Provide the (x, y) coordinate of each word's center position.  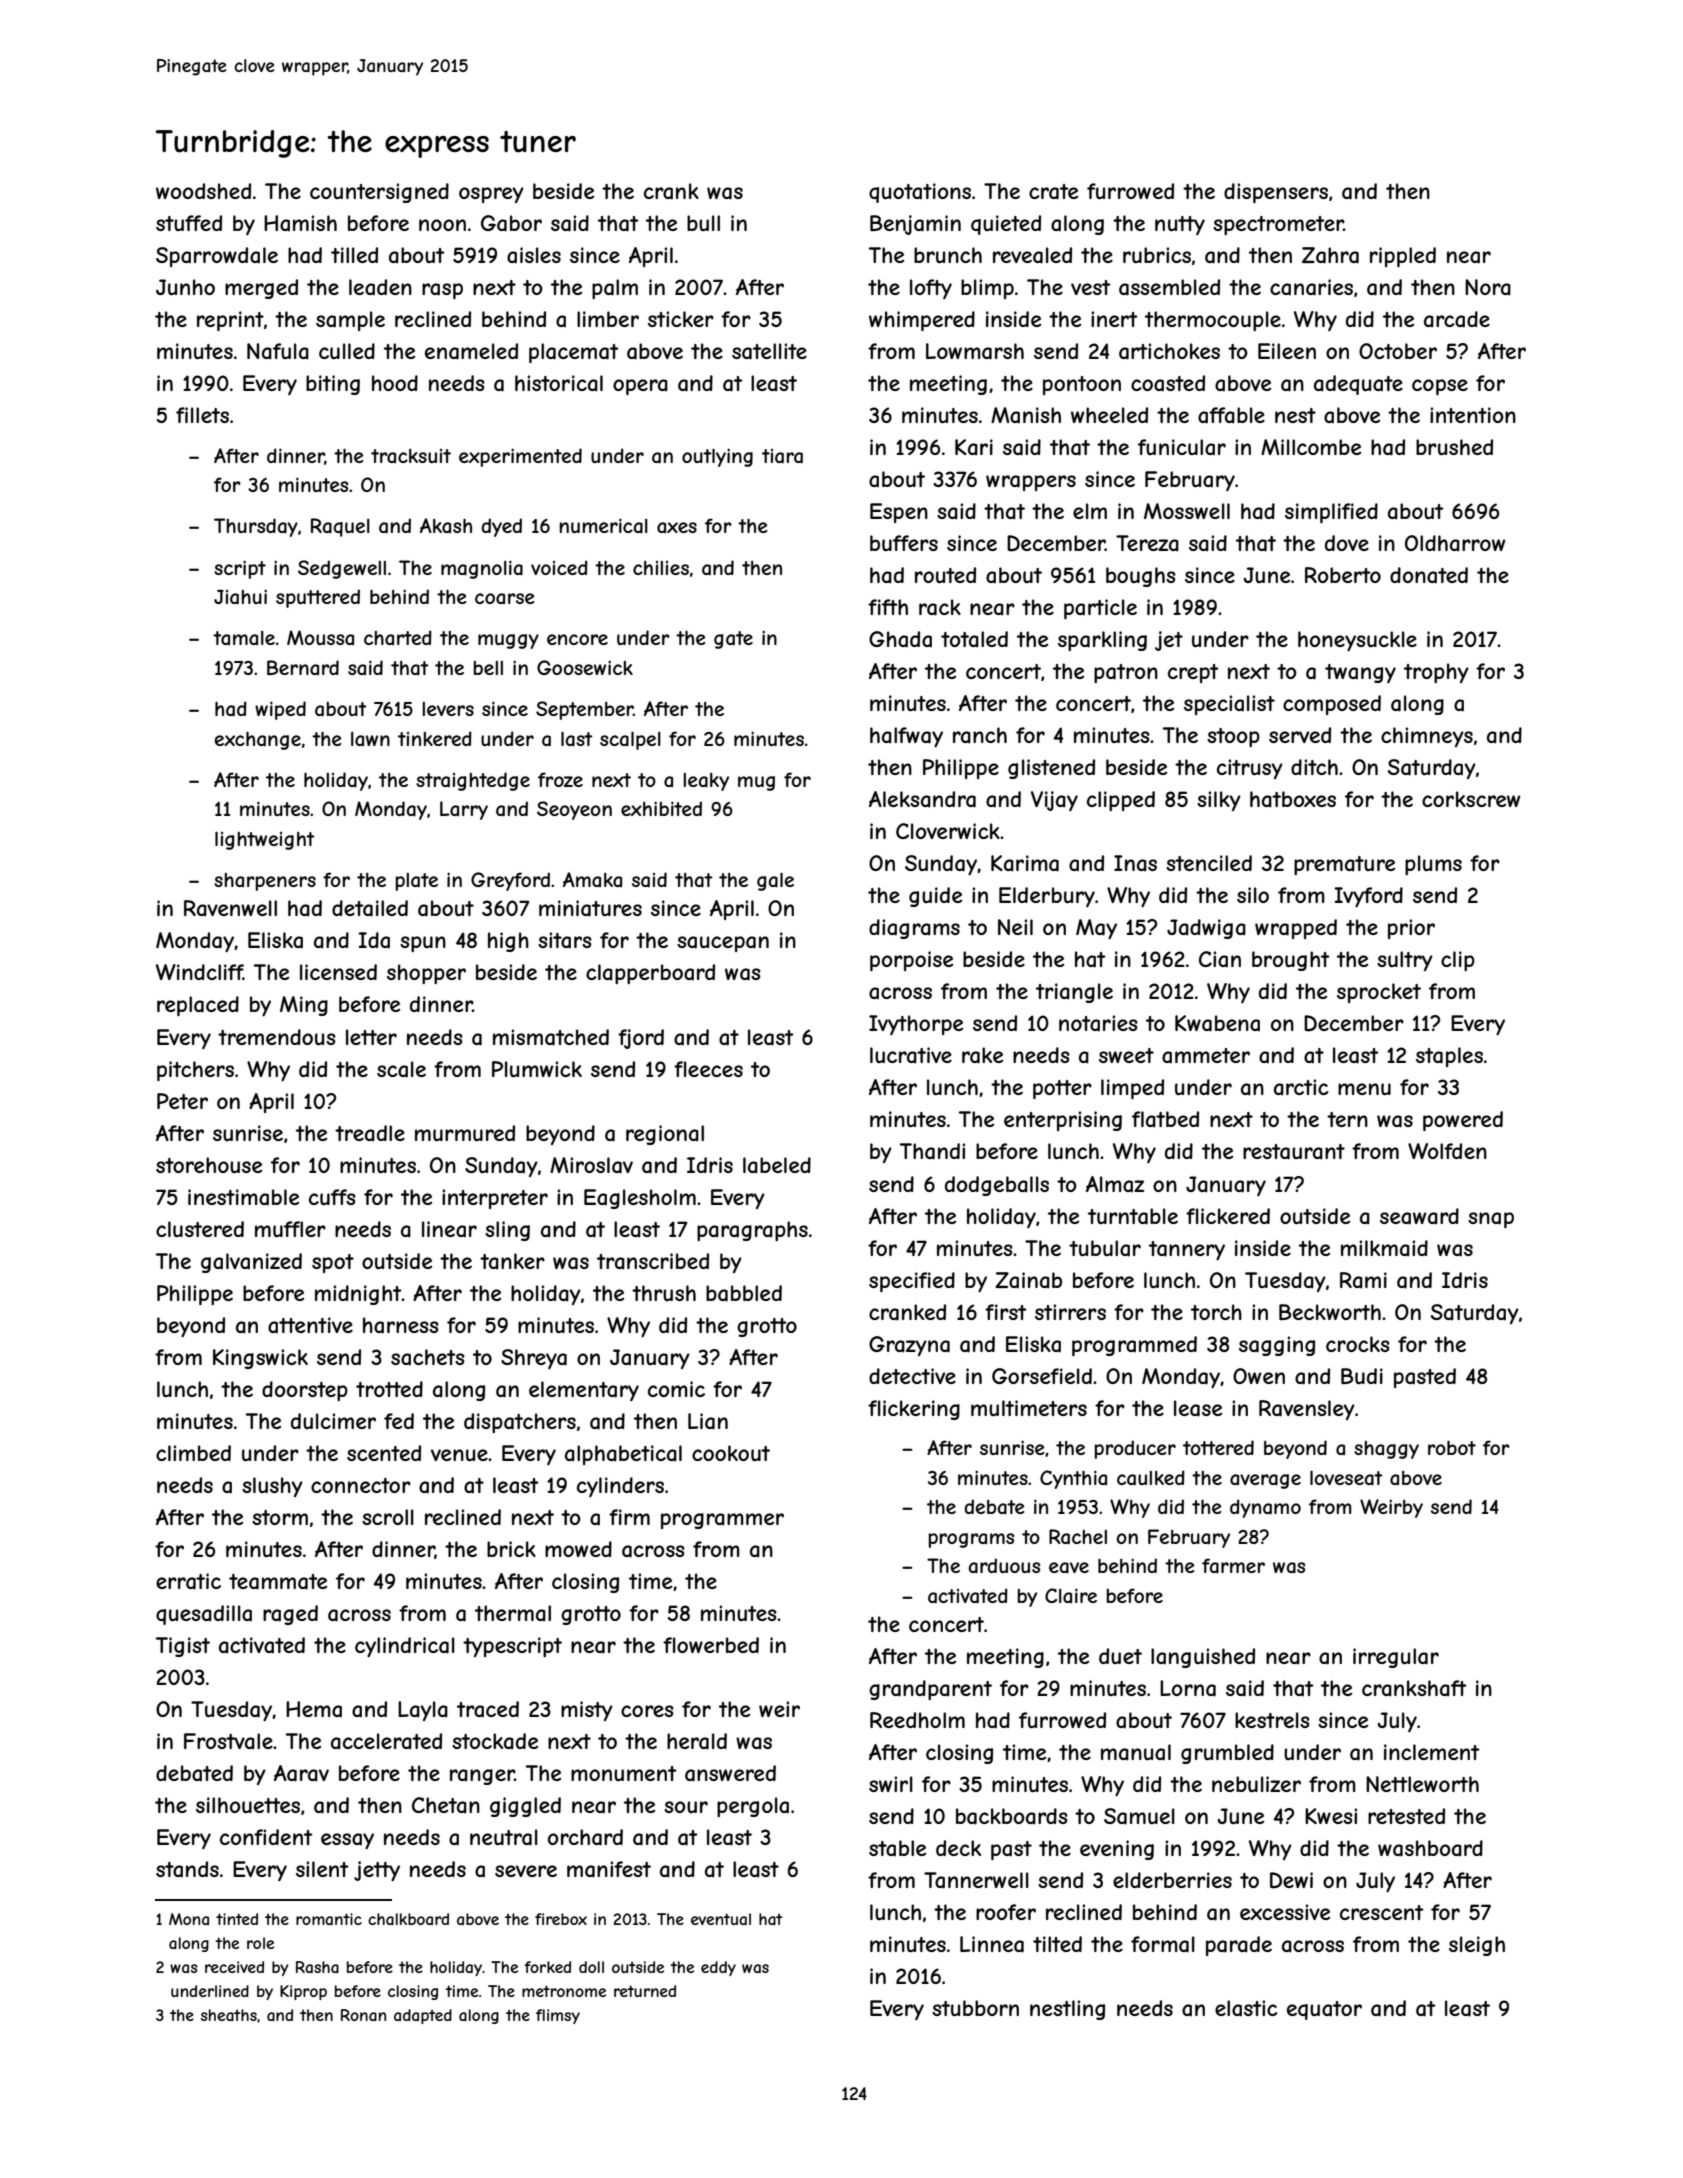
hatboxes (1293, 799)
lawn (370, 739)
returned (645, 1991)
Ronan (363, 2015)
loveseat (1346, 1478)
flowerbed (711, 1645)
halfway (906, 737)
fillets (202, 415)
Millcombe (1311, 447)
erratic (188, 1581)
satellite (769, 351)
